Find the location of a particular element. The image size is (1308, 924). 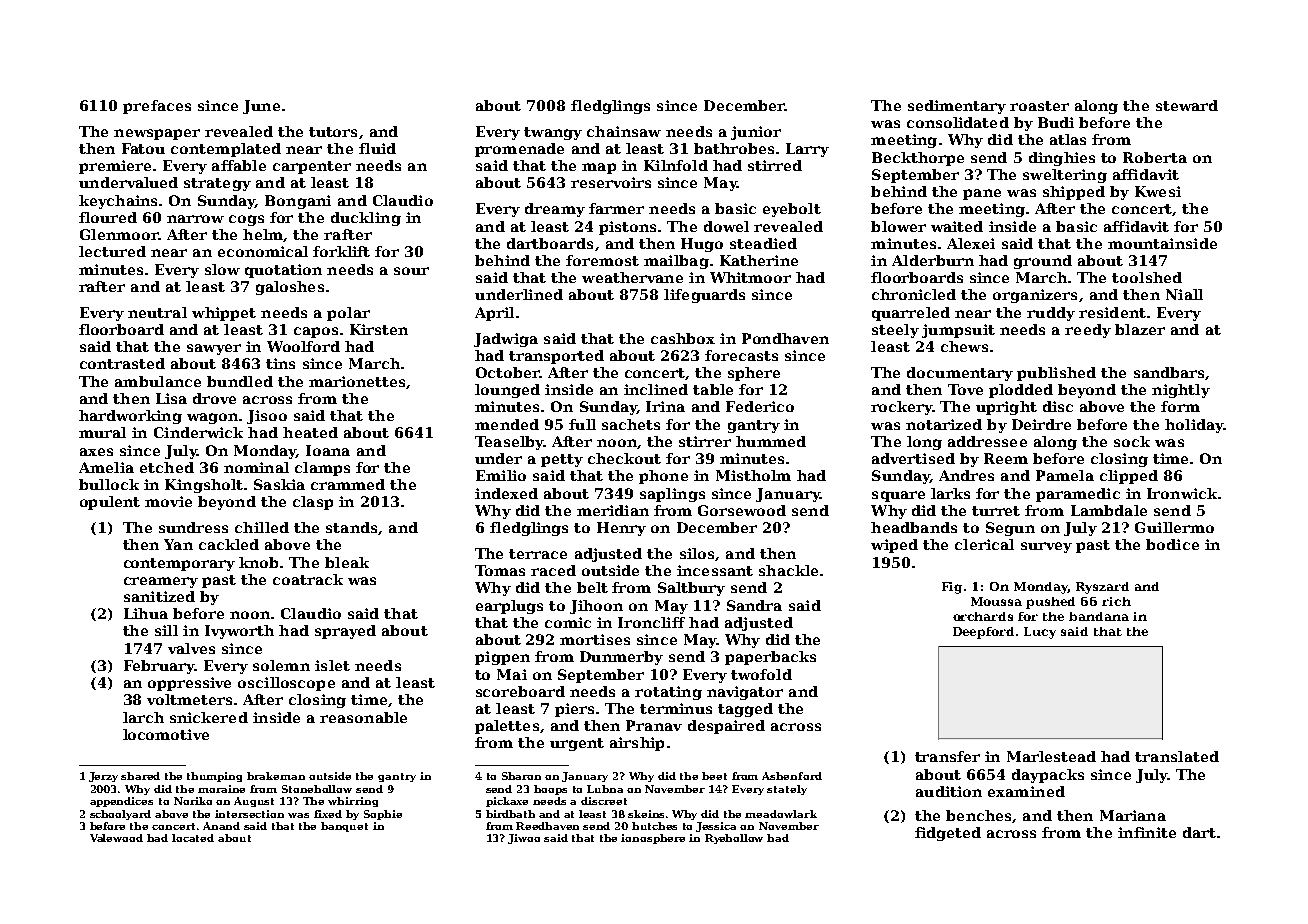

promenade is located at coordinates (519, 150).
